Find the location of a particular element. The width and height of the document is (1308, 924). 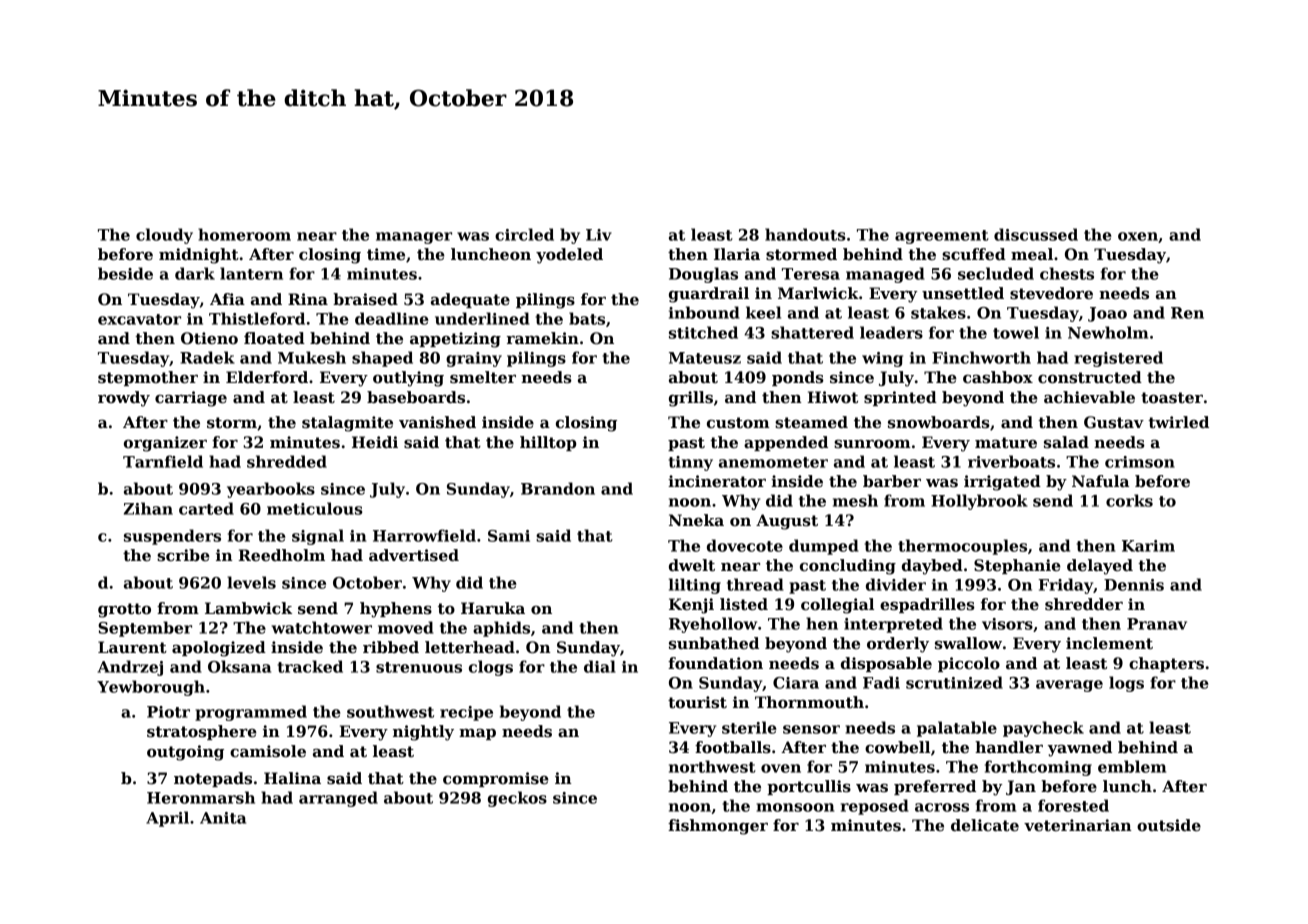

Liv is located at coordinates (599, 235).
